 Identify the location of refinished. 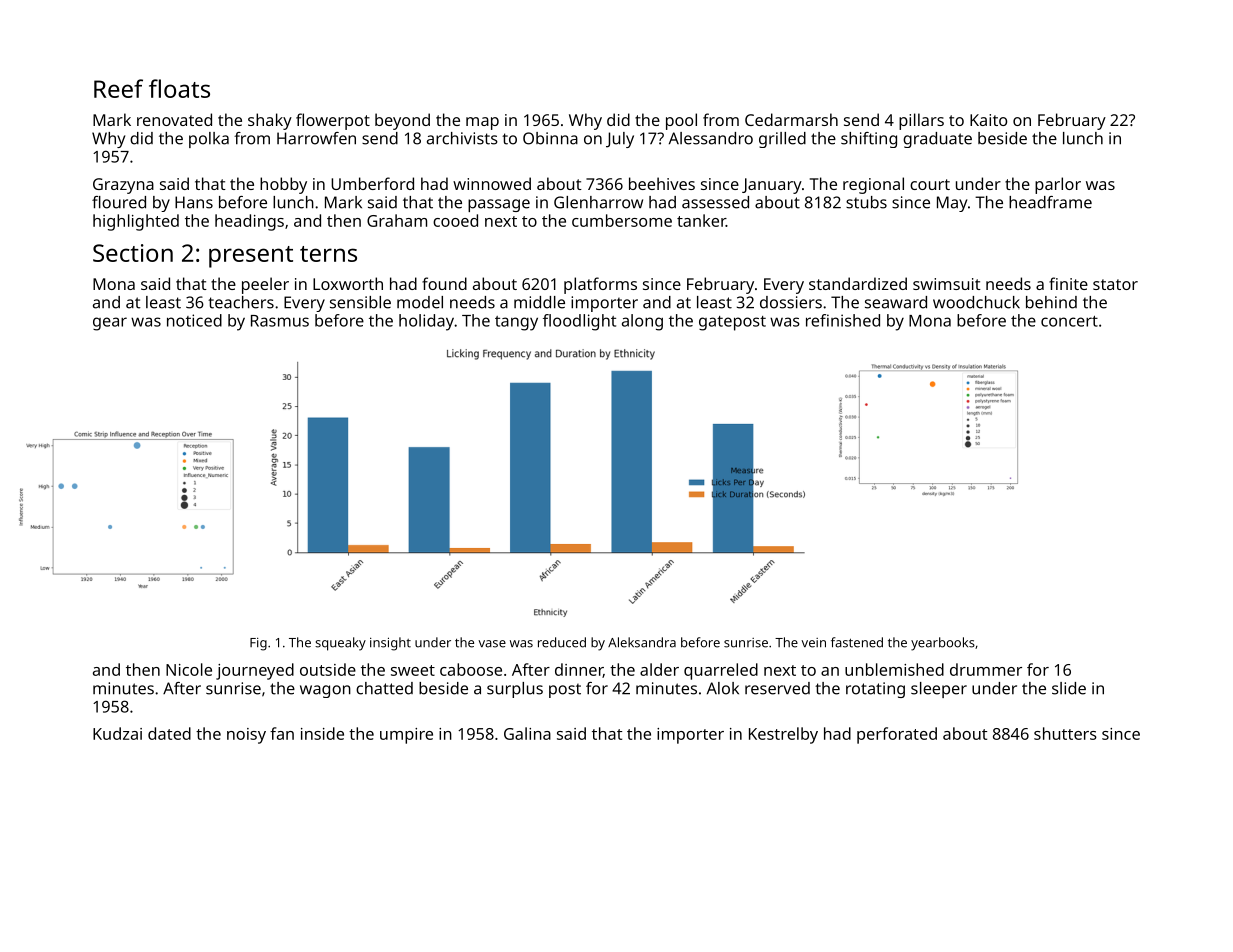
(843, 320).
